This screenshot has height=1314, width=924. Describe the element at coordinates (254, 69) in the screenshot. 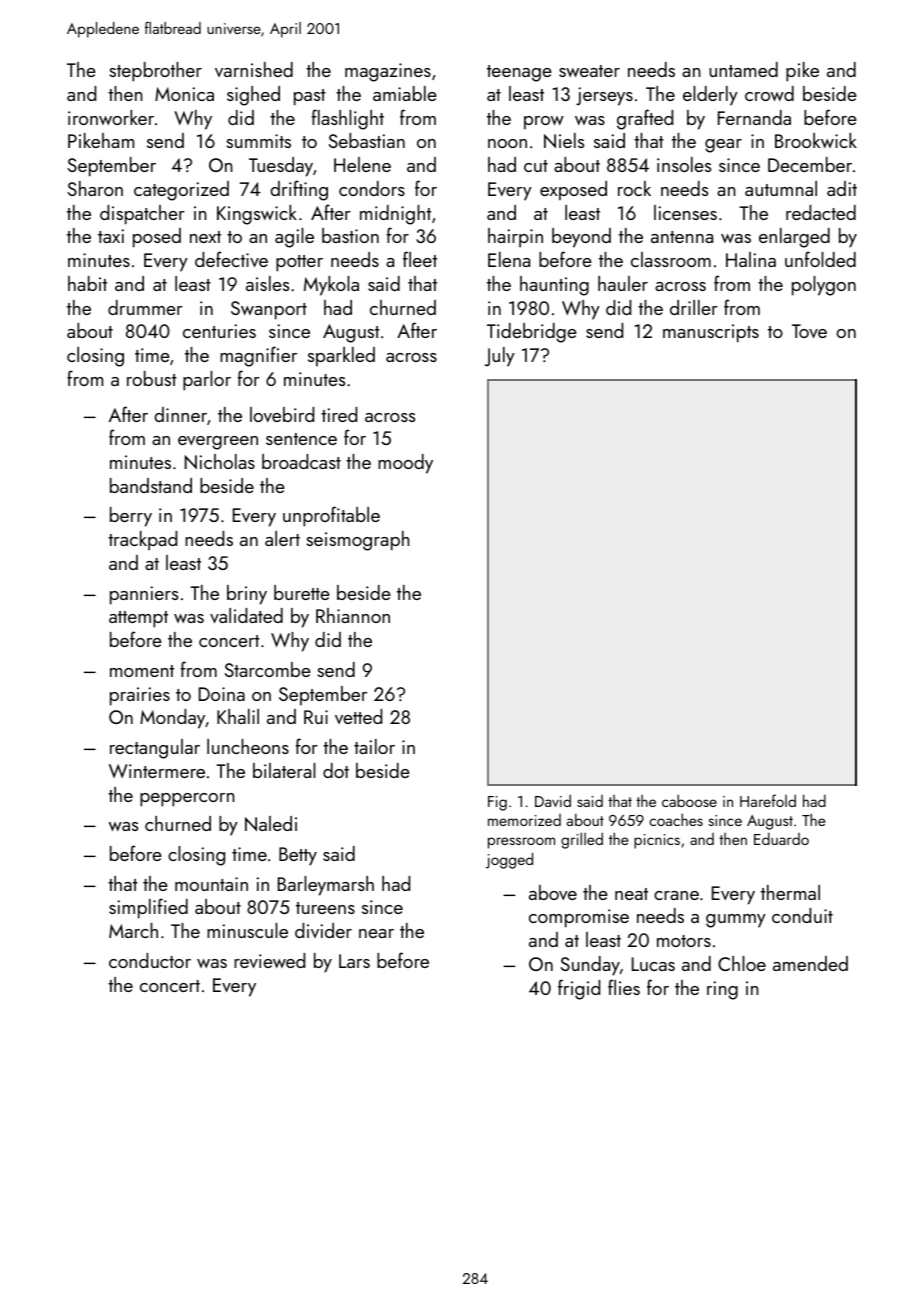

I see `varnished` at that location.
